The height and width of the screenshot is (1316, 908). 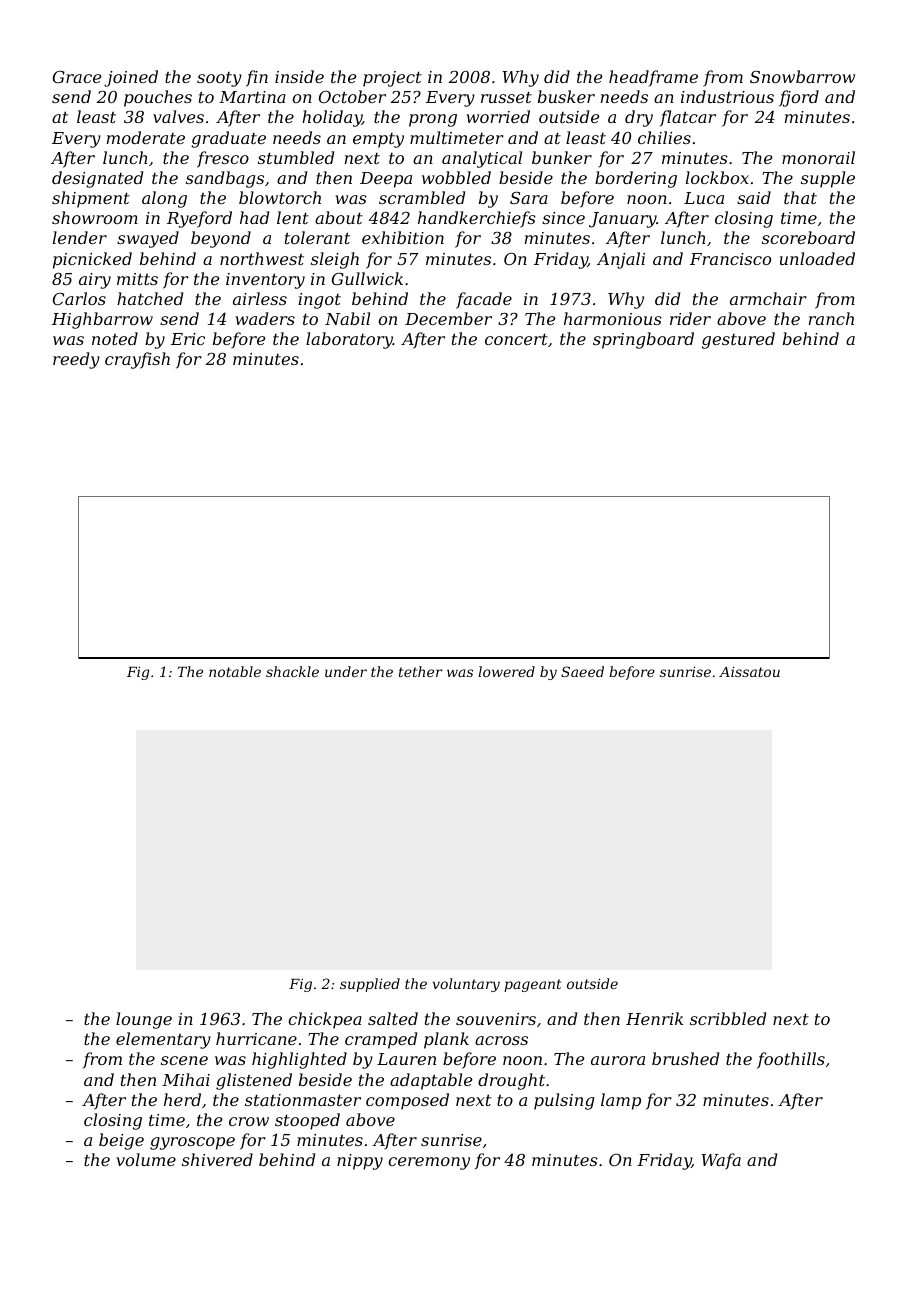 I want to click on Gullwick, so click(x=367, y=278).
